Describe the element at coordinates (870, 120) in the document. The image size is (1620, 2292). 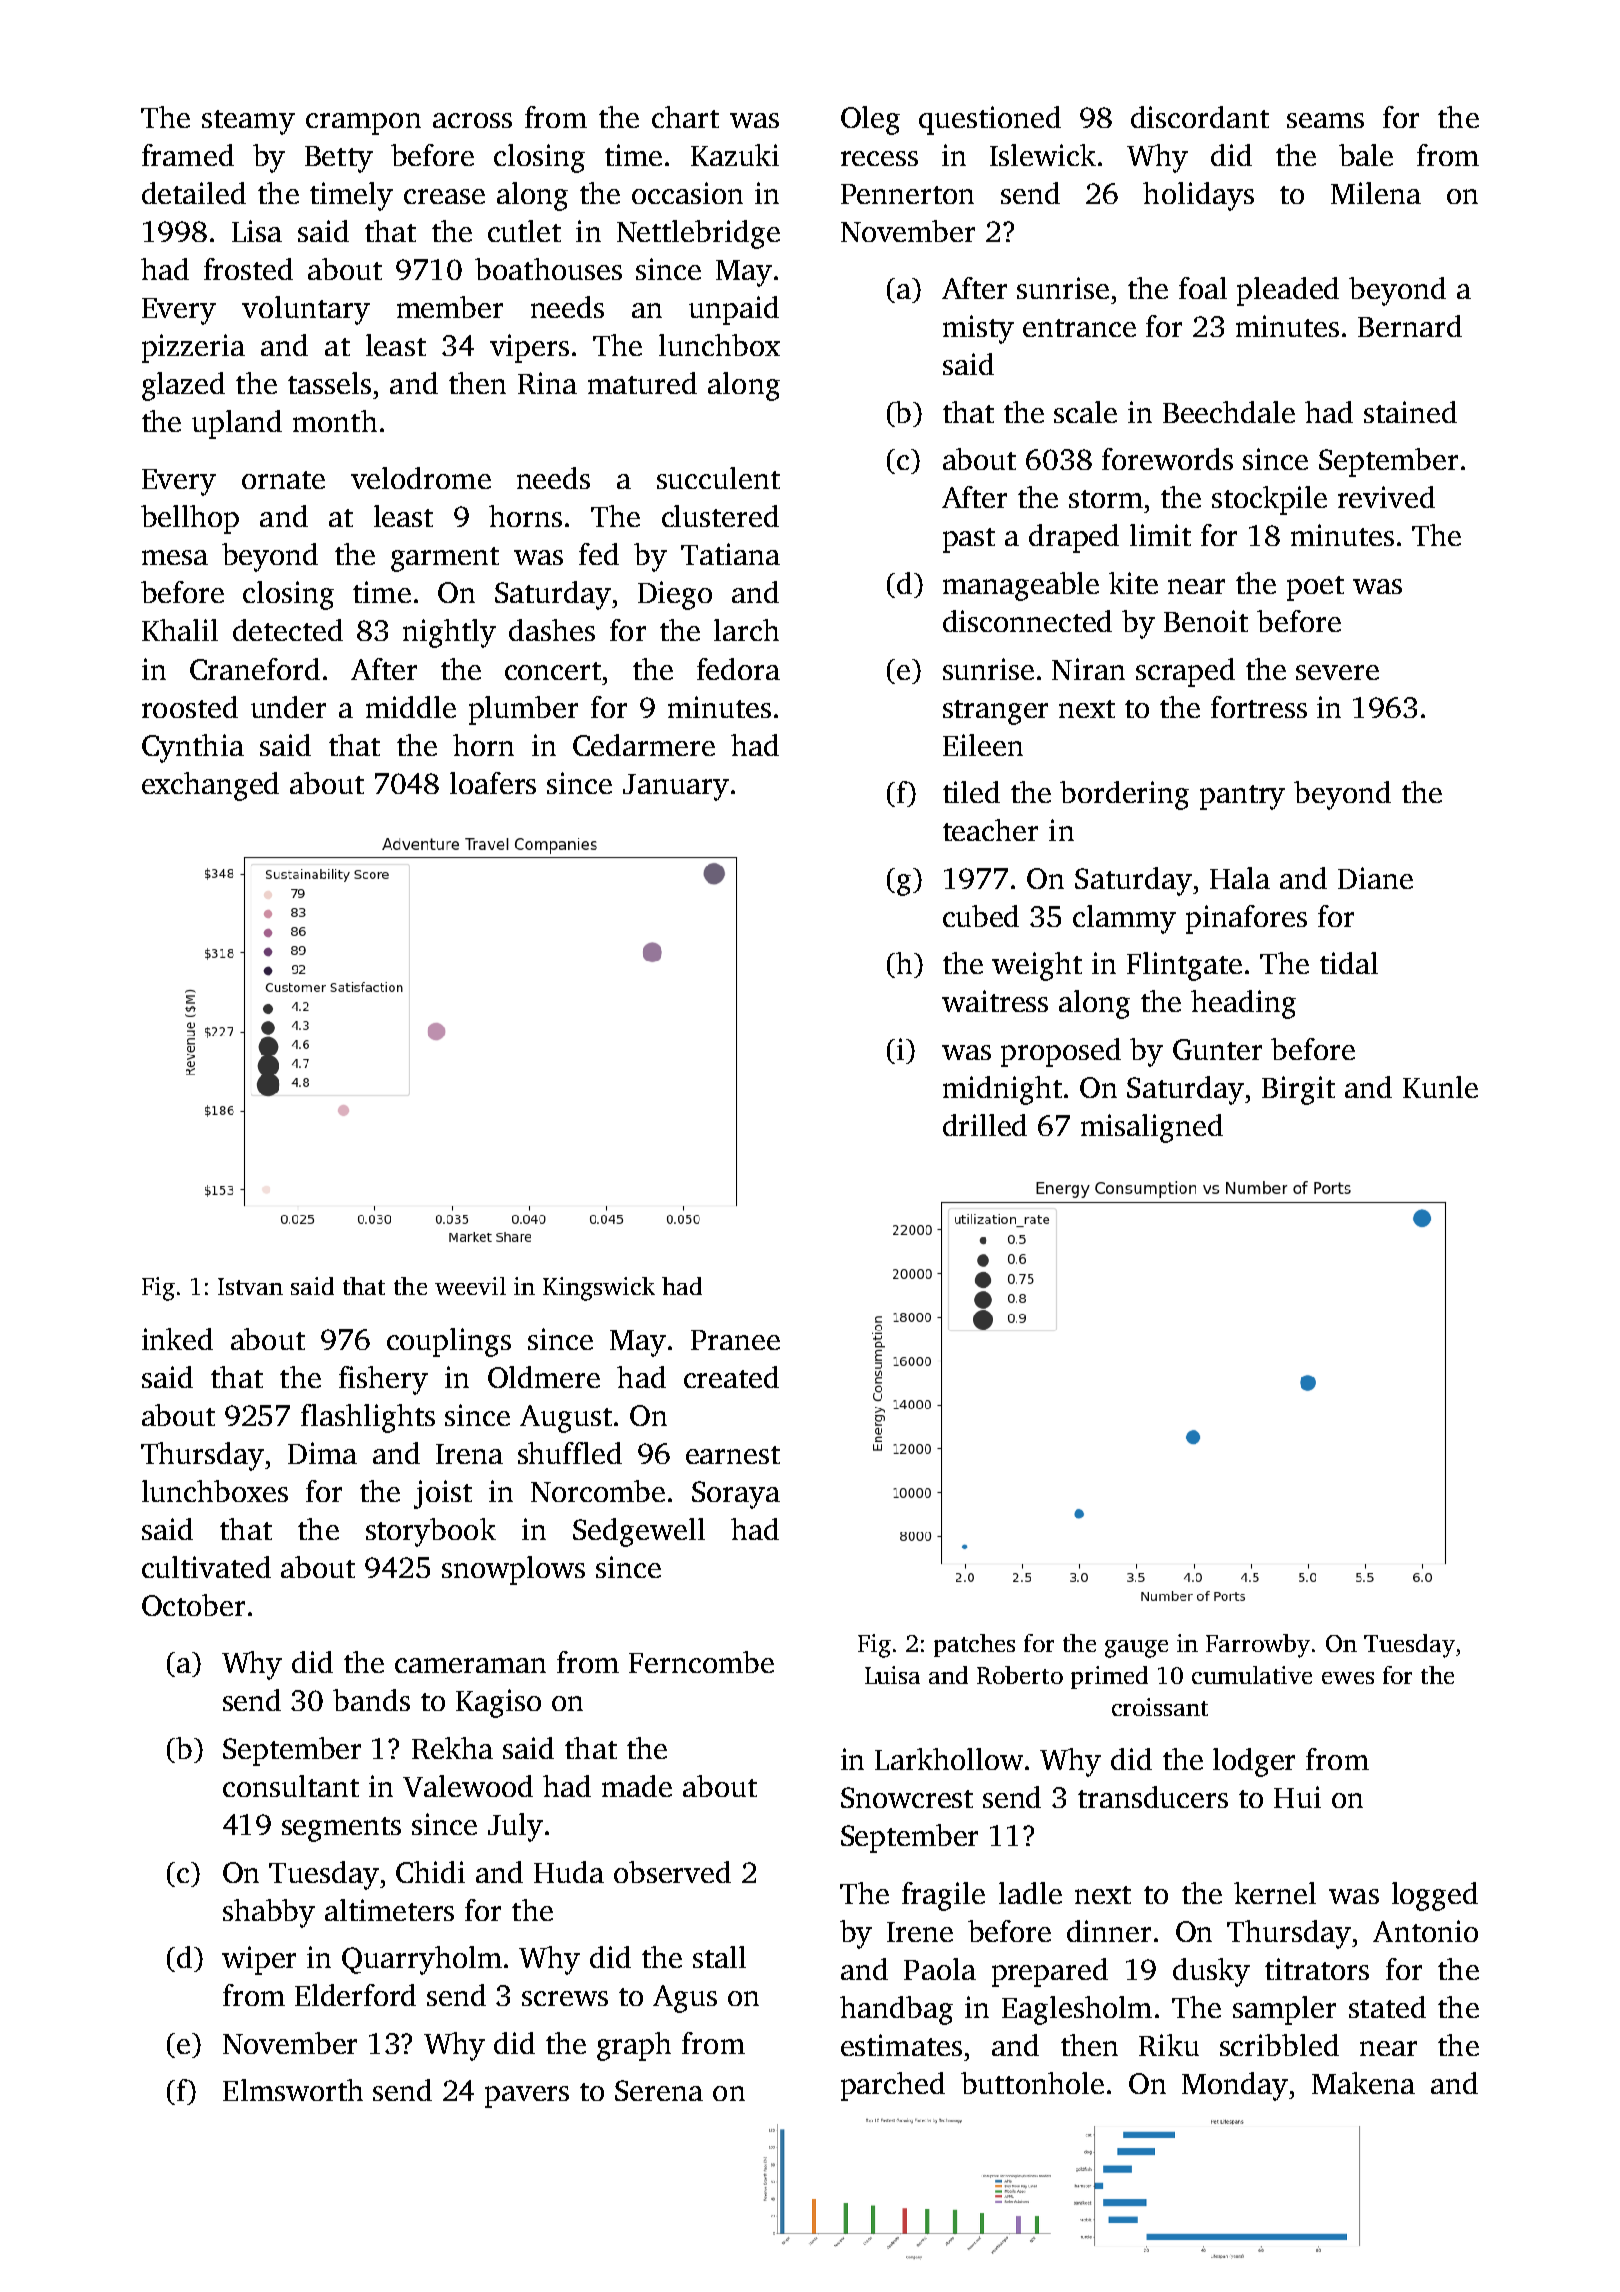
I see `Oleg` at that location.
